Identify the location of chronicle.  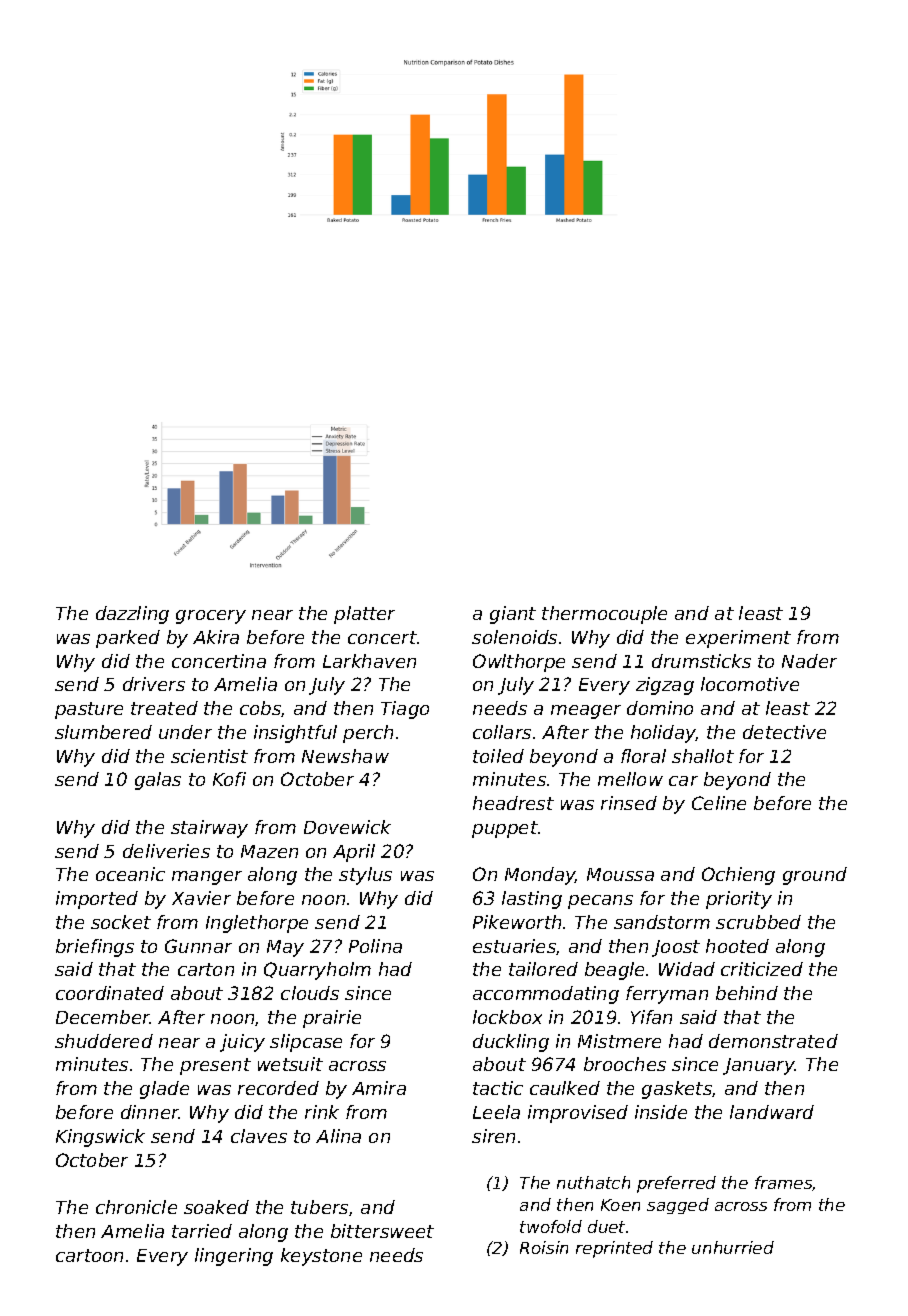
(136, 1207).
